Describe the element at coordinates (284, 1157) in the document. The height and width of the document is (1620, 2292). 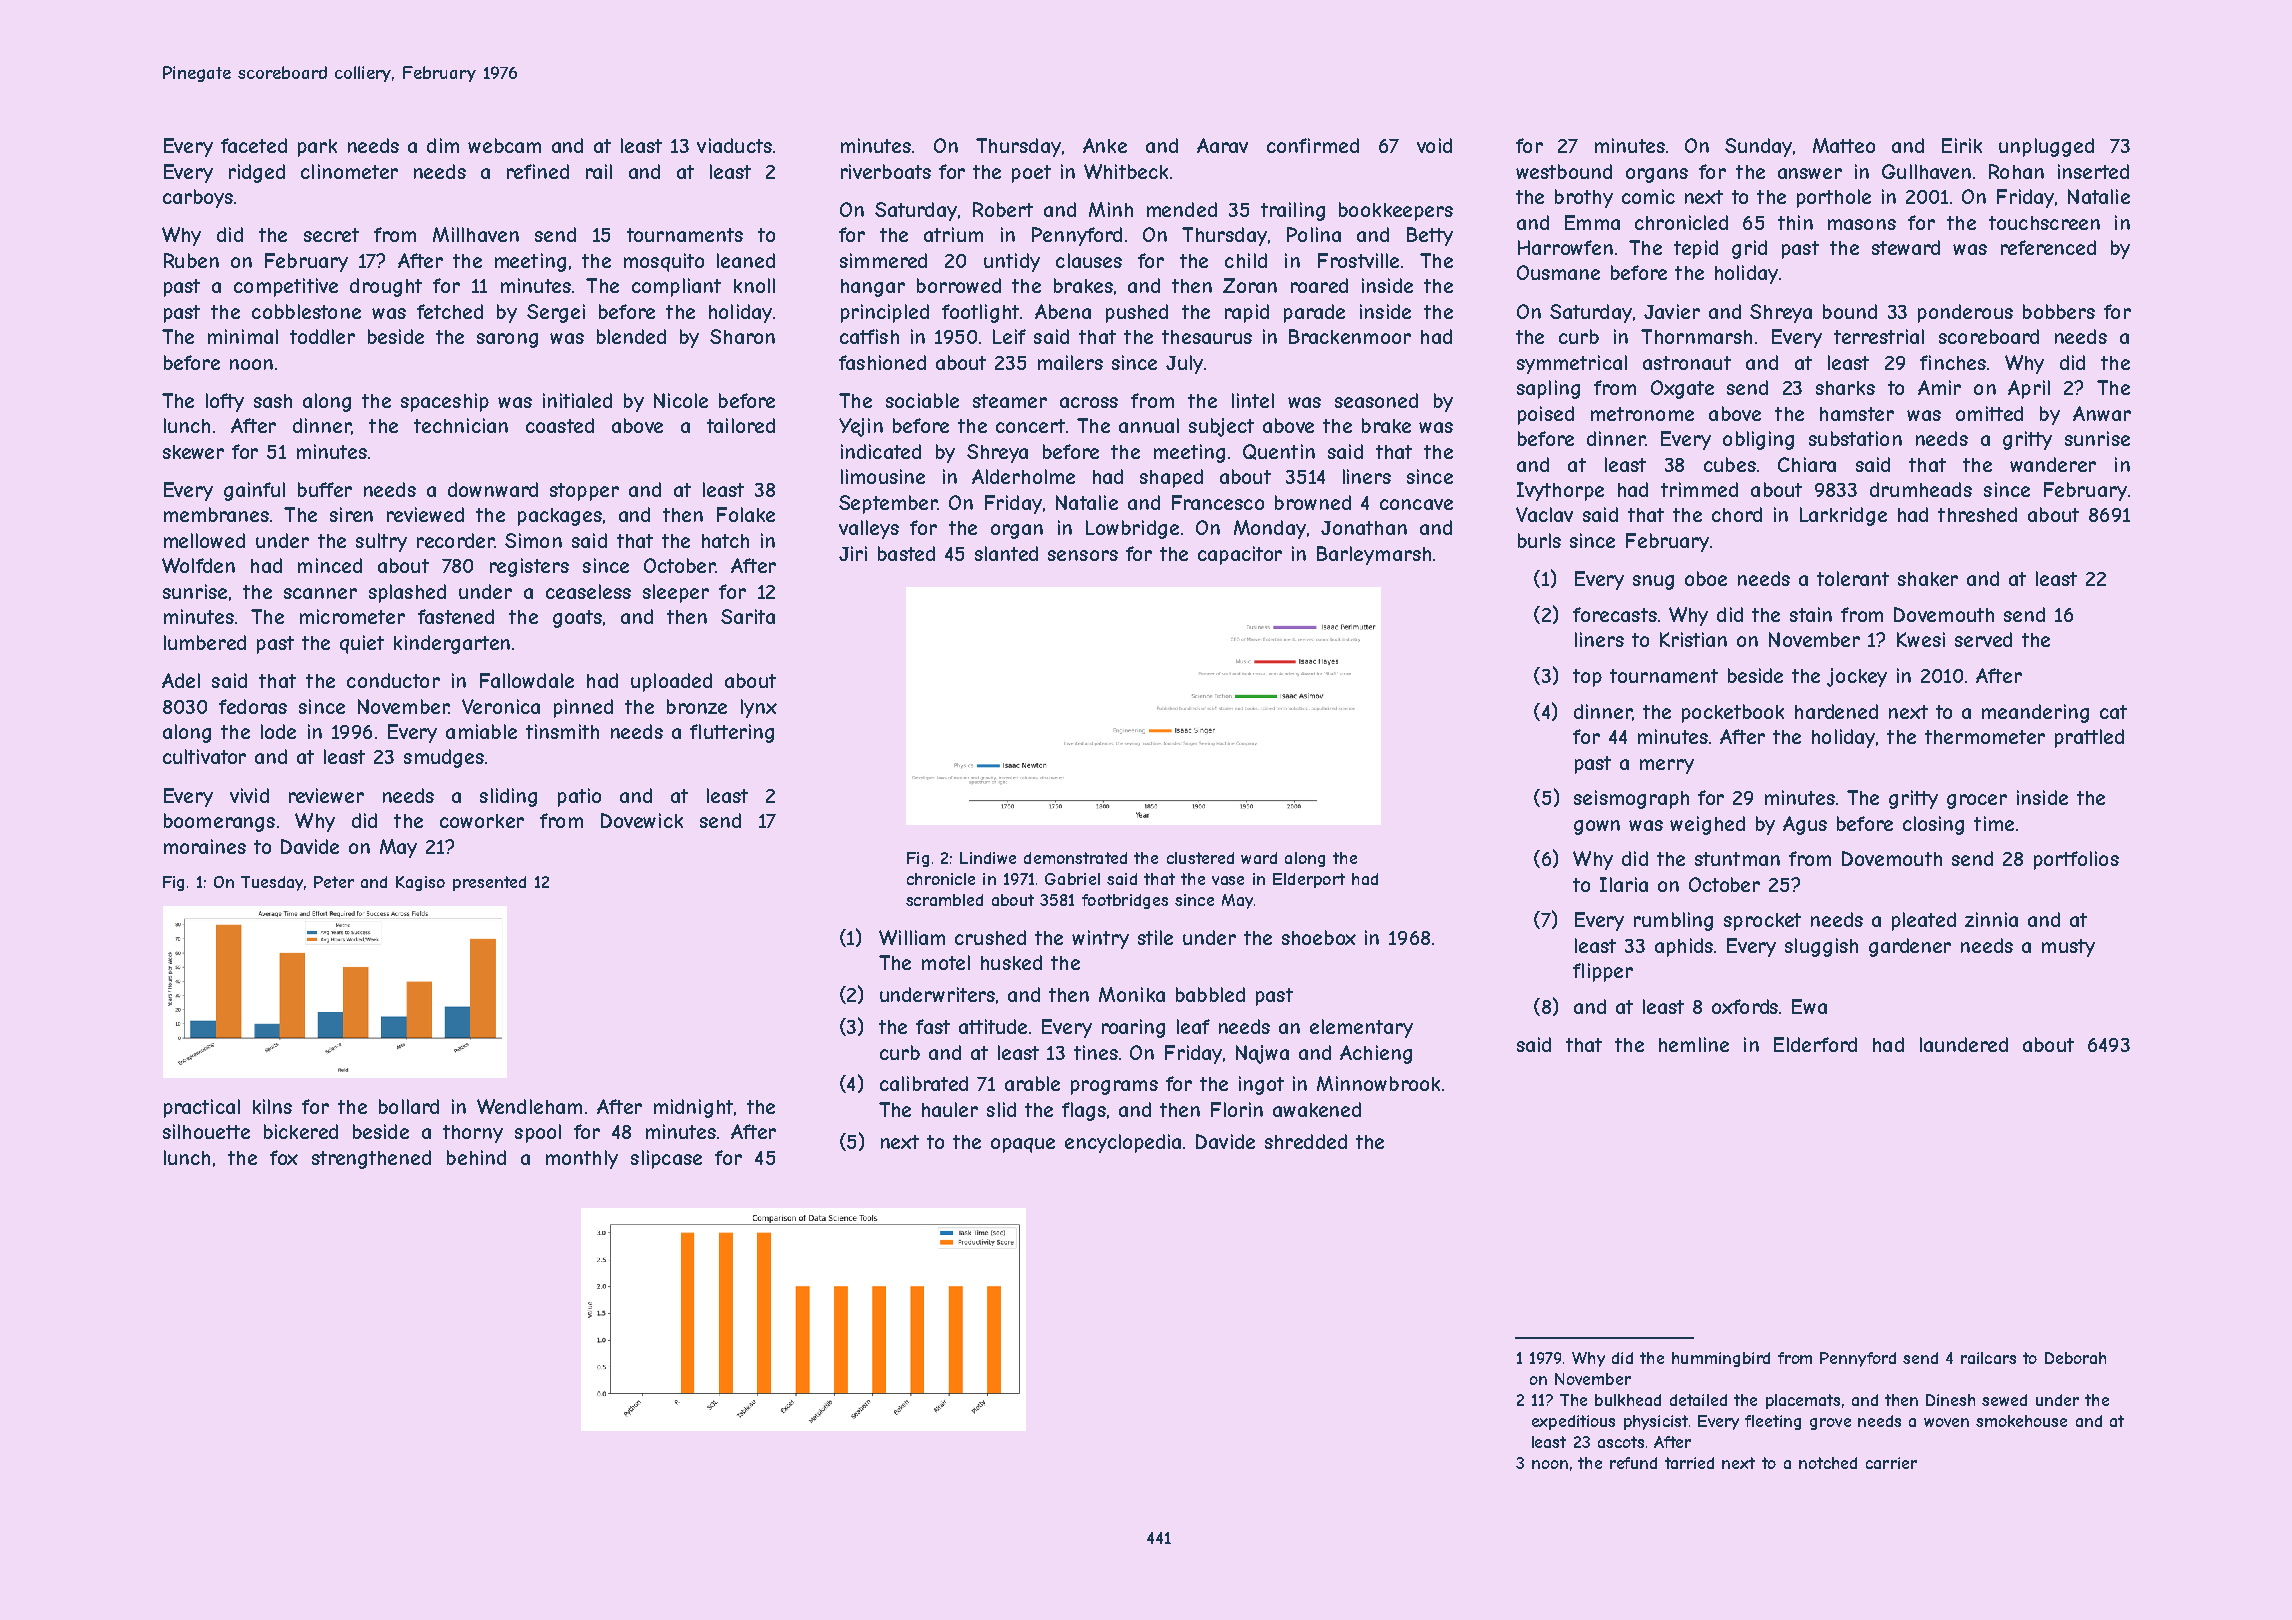
I see `fox` at that location.
